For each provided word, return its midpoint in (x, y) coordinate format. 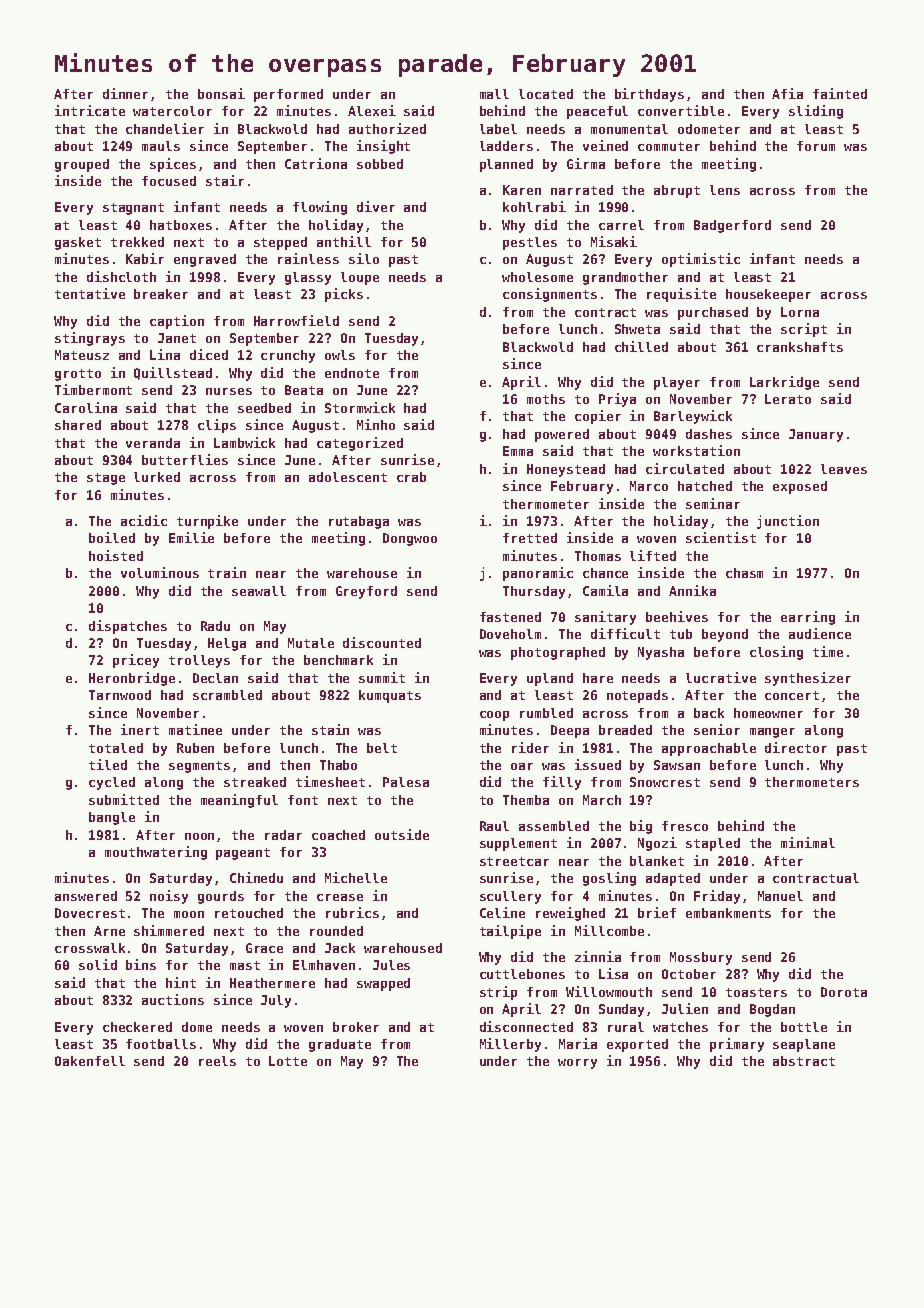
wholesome (537, 277)
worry (577, 1064)
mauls (161, 146)
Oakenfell (90, 1061)
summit (382, 677)
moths (546, 399)
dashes (709, 434)
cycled (112, 783)
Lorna (800, 312)
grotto (78, 375)
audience (820, 633)
